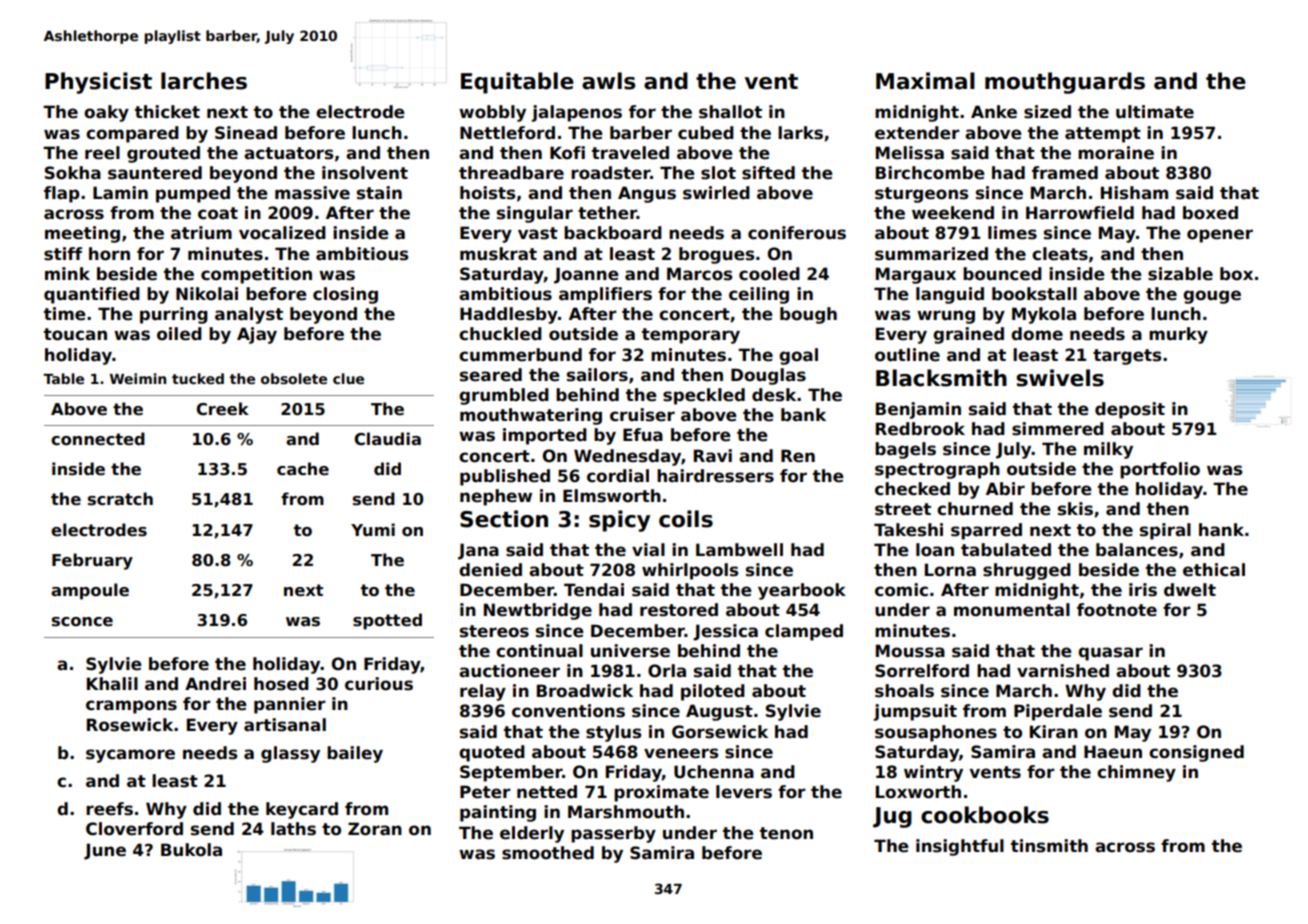 This document has height=924, width=1308. I want to click on Bukola, so click(191, 850).
